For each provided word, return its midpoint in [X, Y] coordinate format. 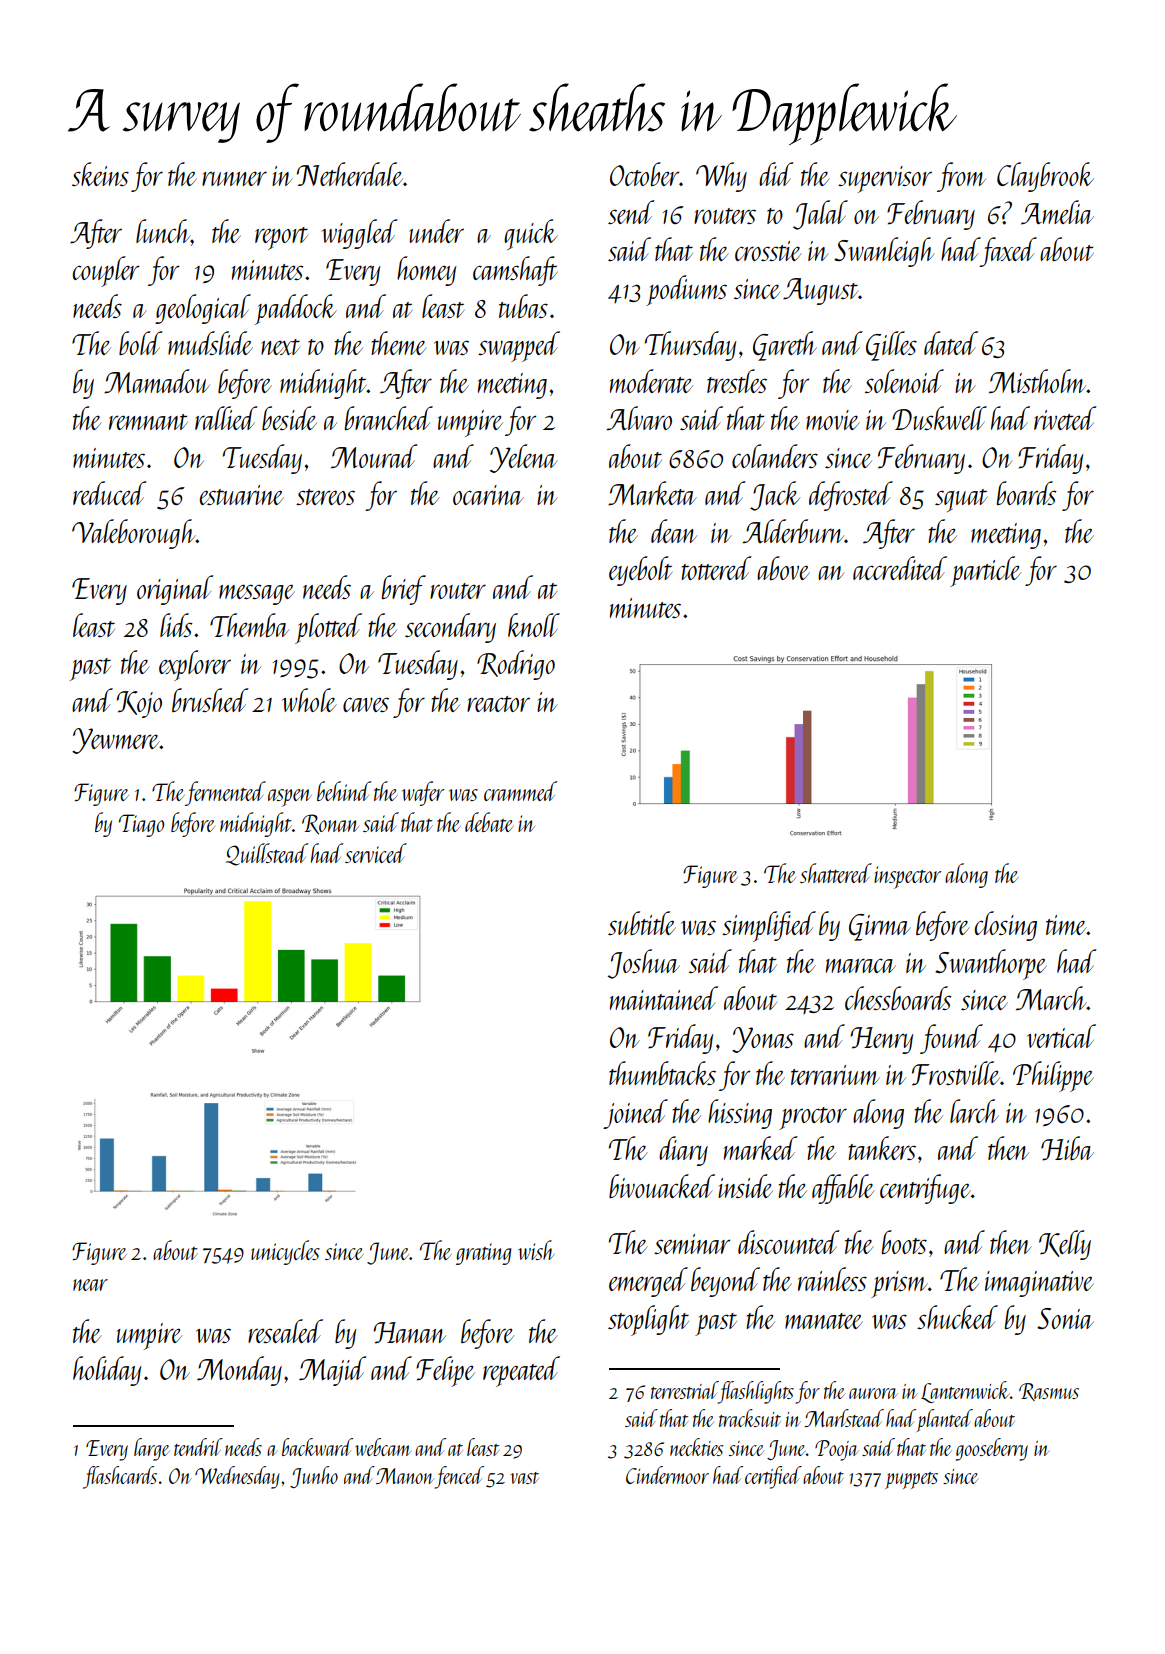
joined [635, 1114]
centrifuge [925, 1189]
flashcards [120, 1477]
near [90, 1285]
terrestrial [684, 1390]
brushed [210, 700]
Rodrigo [516, 665]
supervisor [885, 179]
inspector [907, 877]
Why [721, 177]
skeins [100, 174]
